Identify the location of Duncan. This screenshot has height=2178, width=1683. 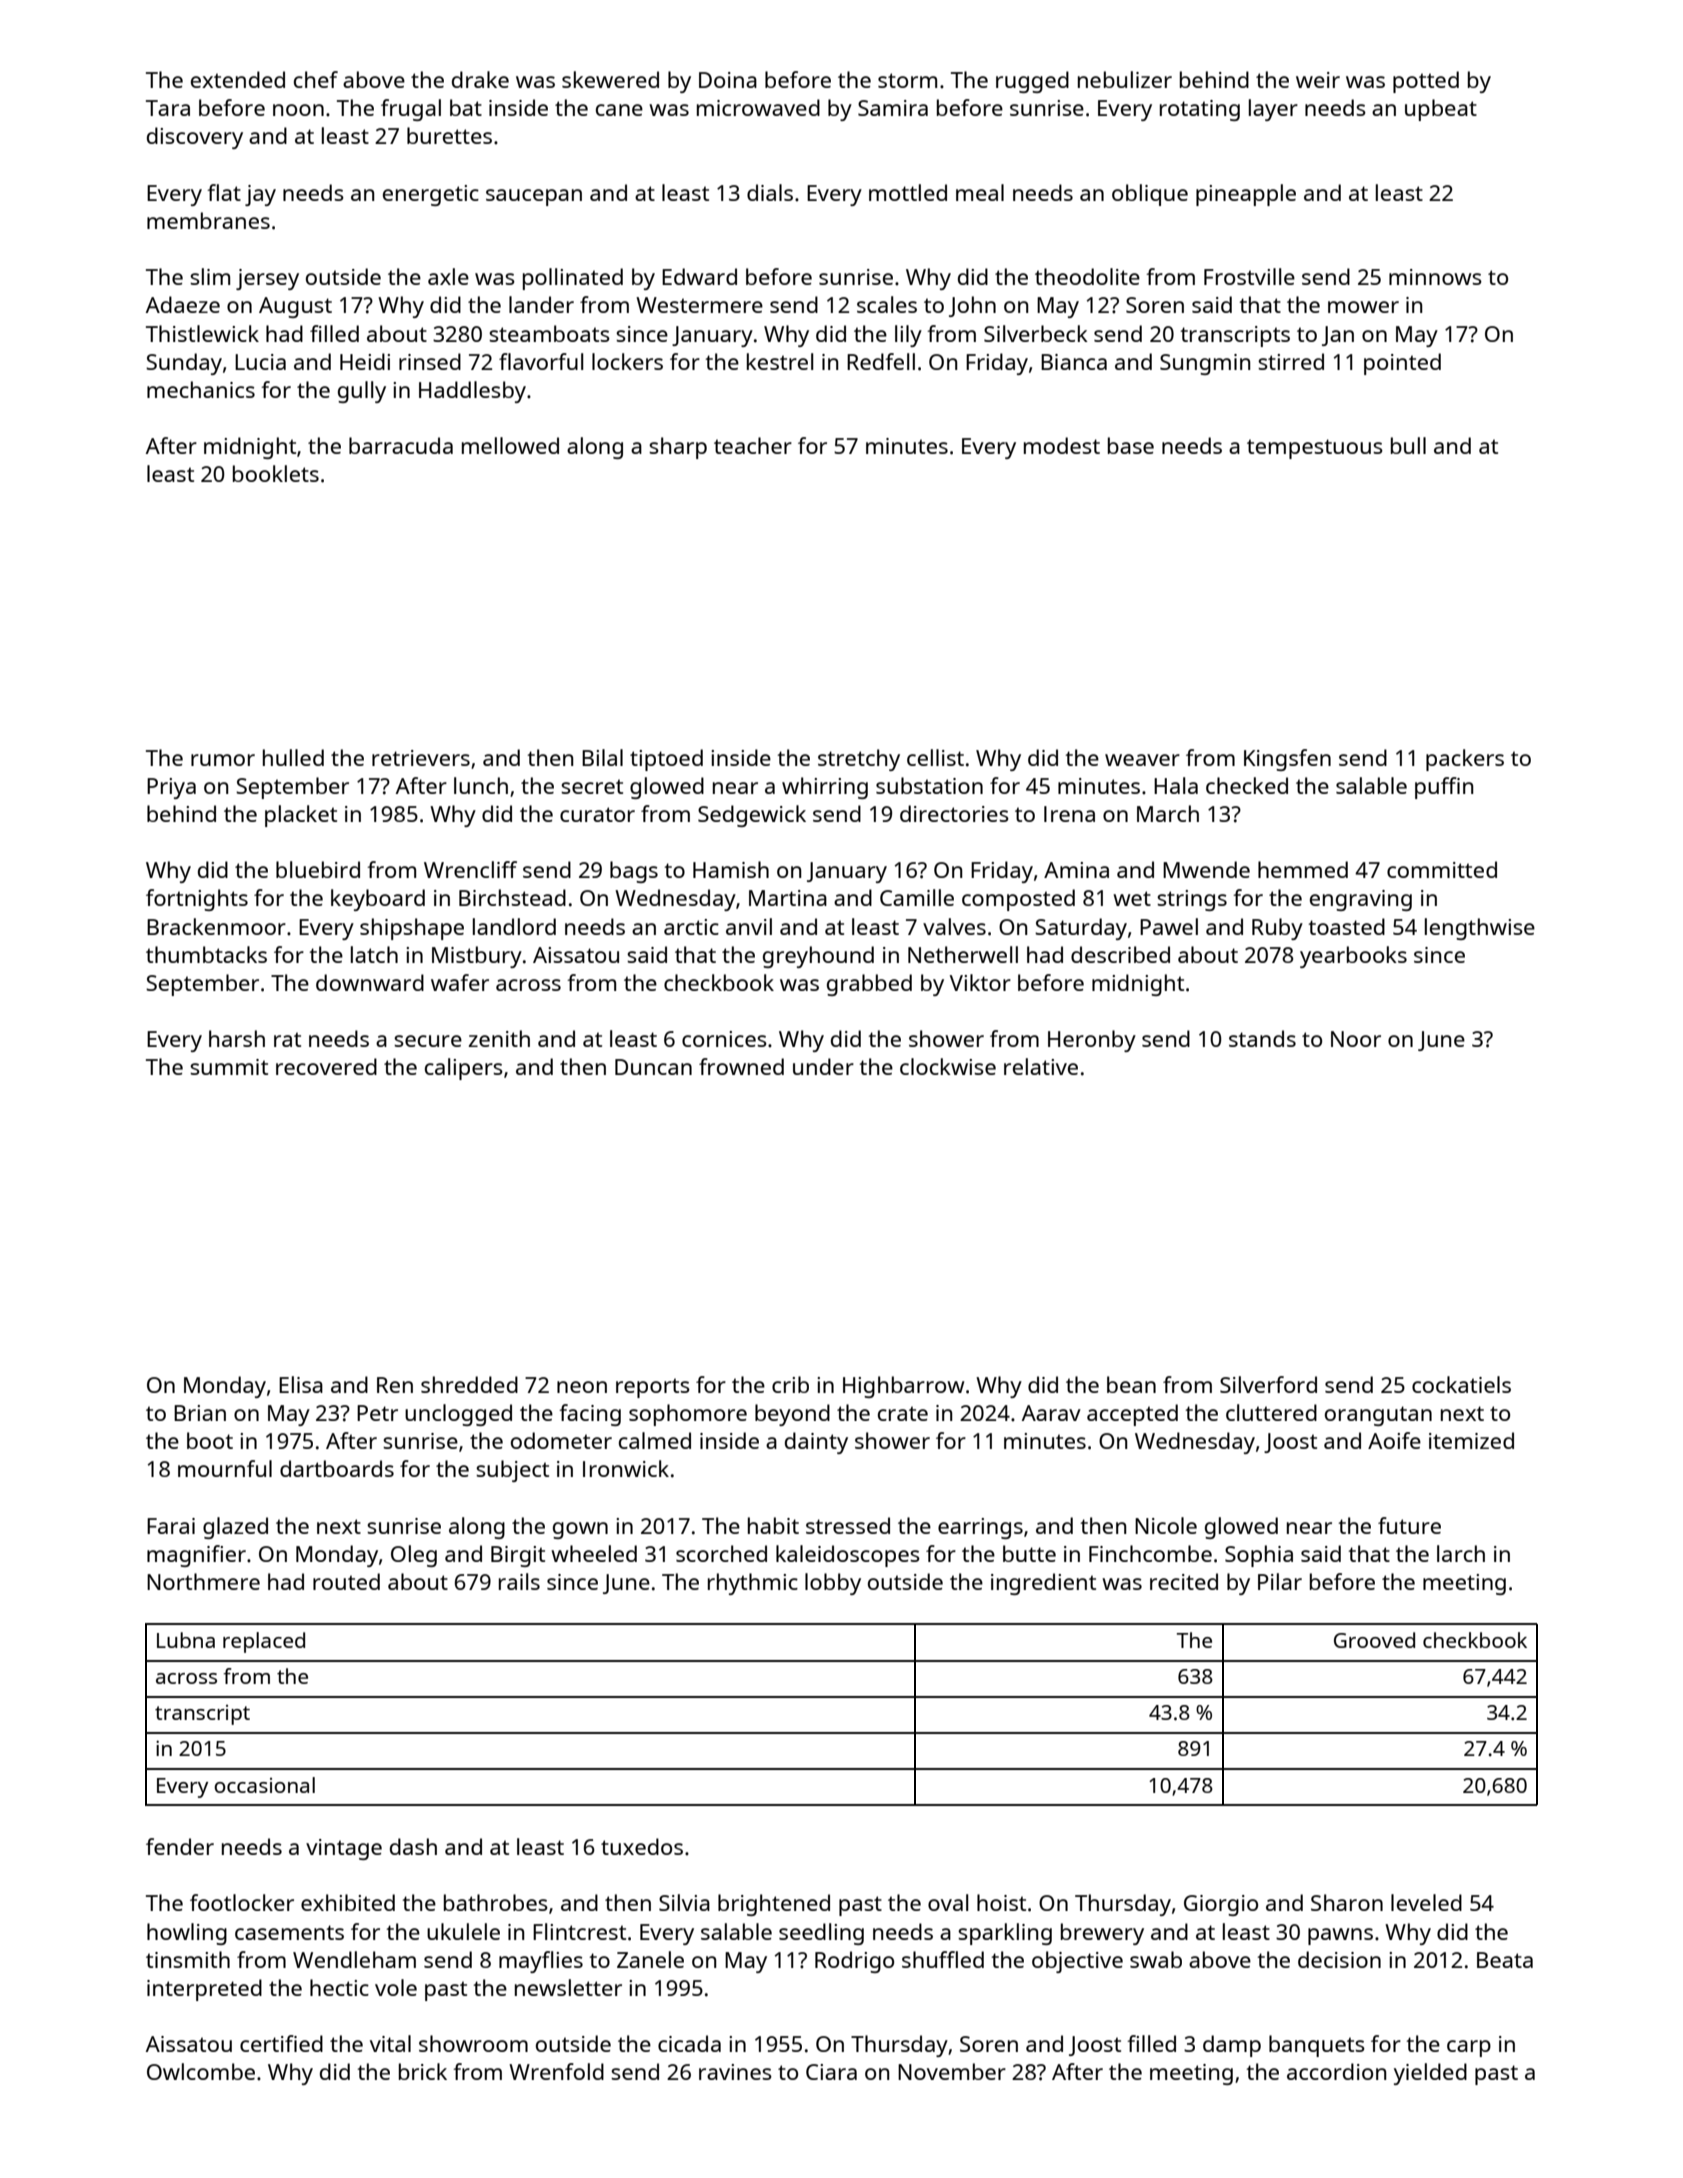
(653, 1067).
